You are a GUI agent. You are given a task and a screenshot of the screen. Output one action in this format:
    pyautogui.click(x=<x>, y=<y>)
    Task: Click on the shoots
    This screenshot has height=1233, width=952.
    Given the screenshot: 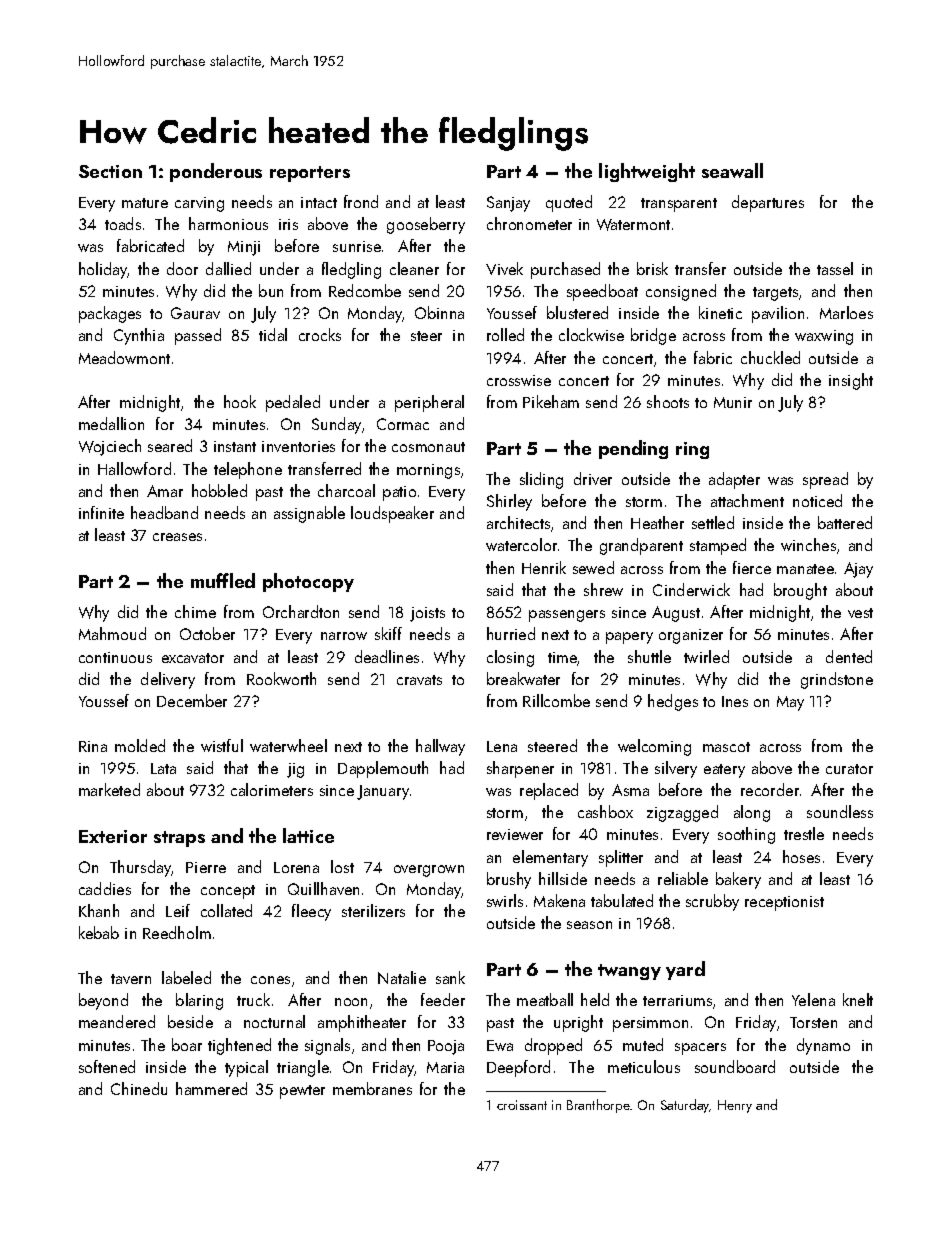 What is the action you would take?
    pyautogui.click(x=668, y=401)
